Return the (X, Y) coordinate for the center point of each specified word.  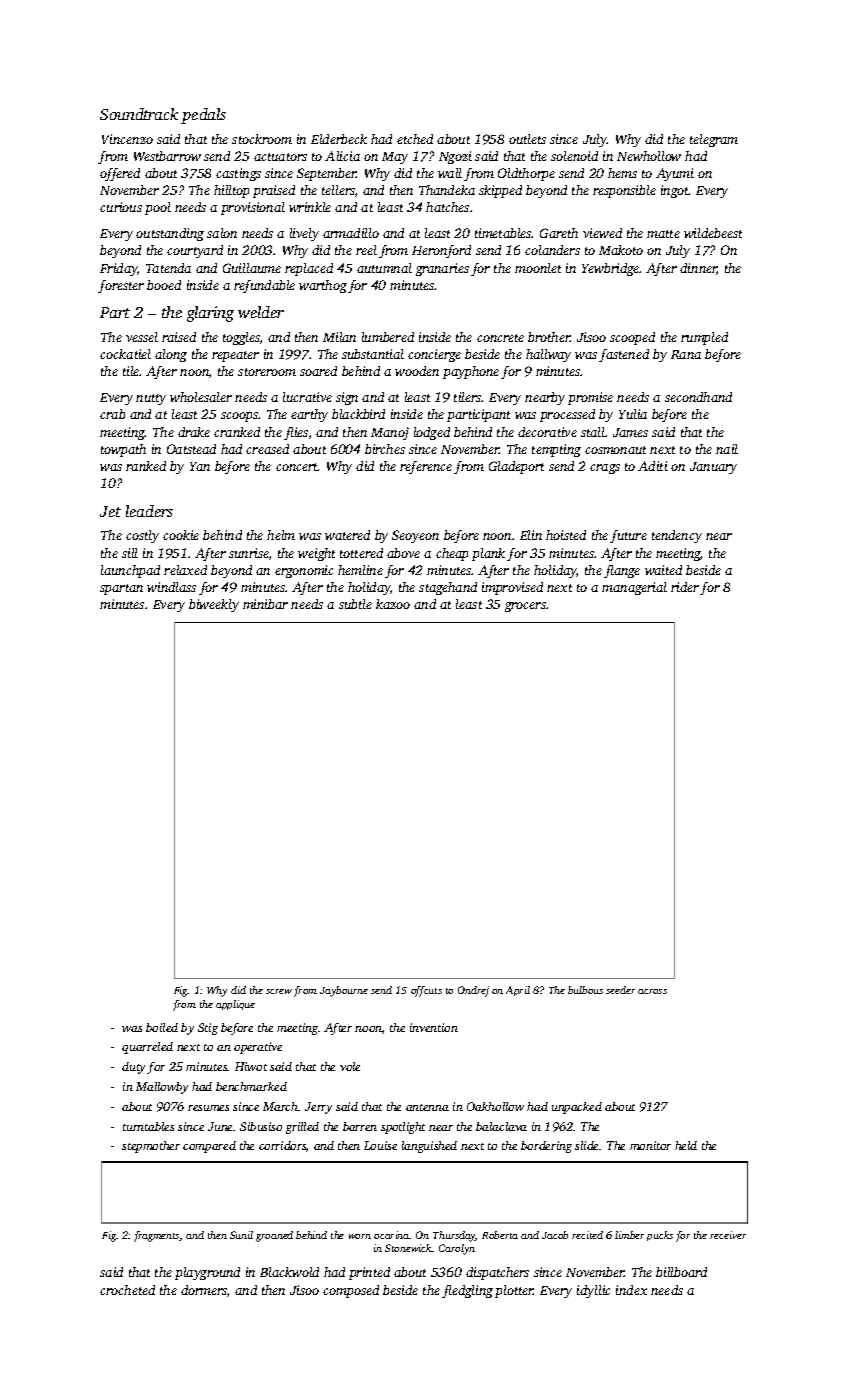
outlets (527, 139)
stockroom (262, 139)
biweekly (214, 605)
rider (685, 587)
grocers (525, 607)
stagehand (448, 588)
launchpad (130, 571)
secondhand (698, 397)
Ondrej (473, 991)
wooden (417, 371)
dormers (204, 1290)
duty (133, 1068)
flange (622, 571)
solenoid (574, 156)
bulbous (585, 990)
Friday (119, 269)
